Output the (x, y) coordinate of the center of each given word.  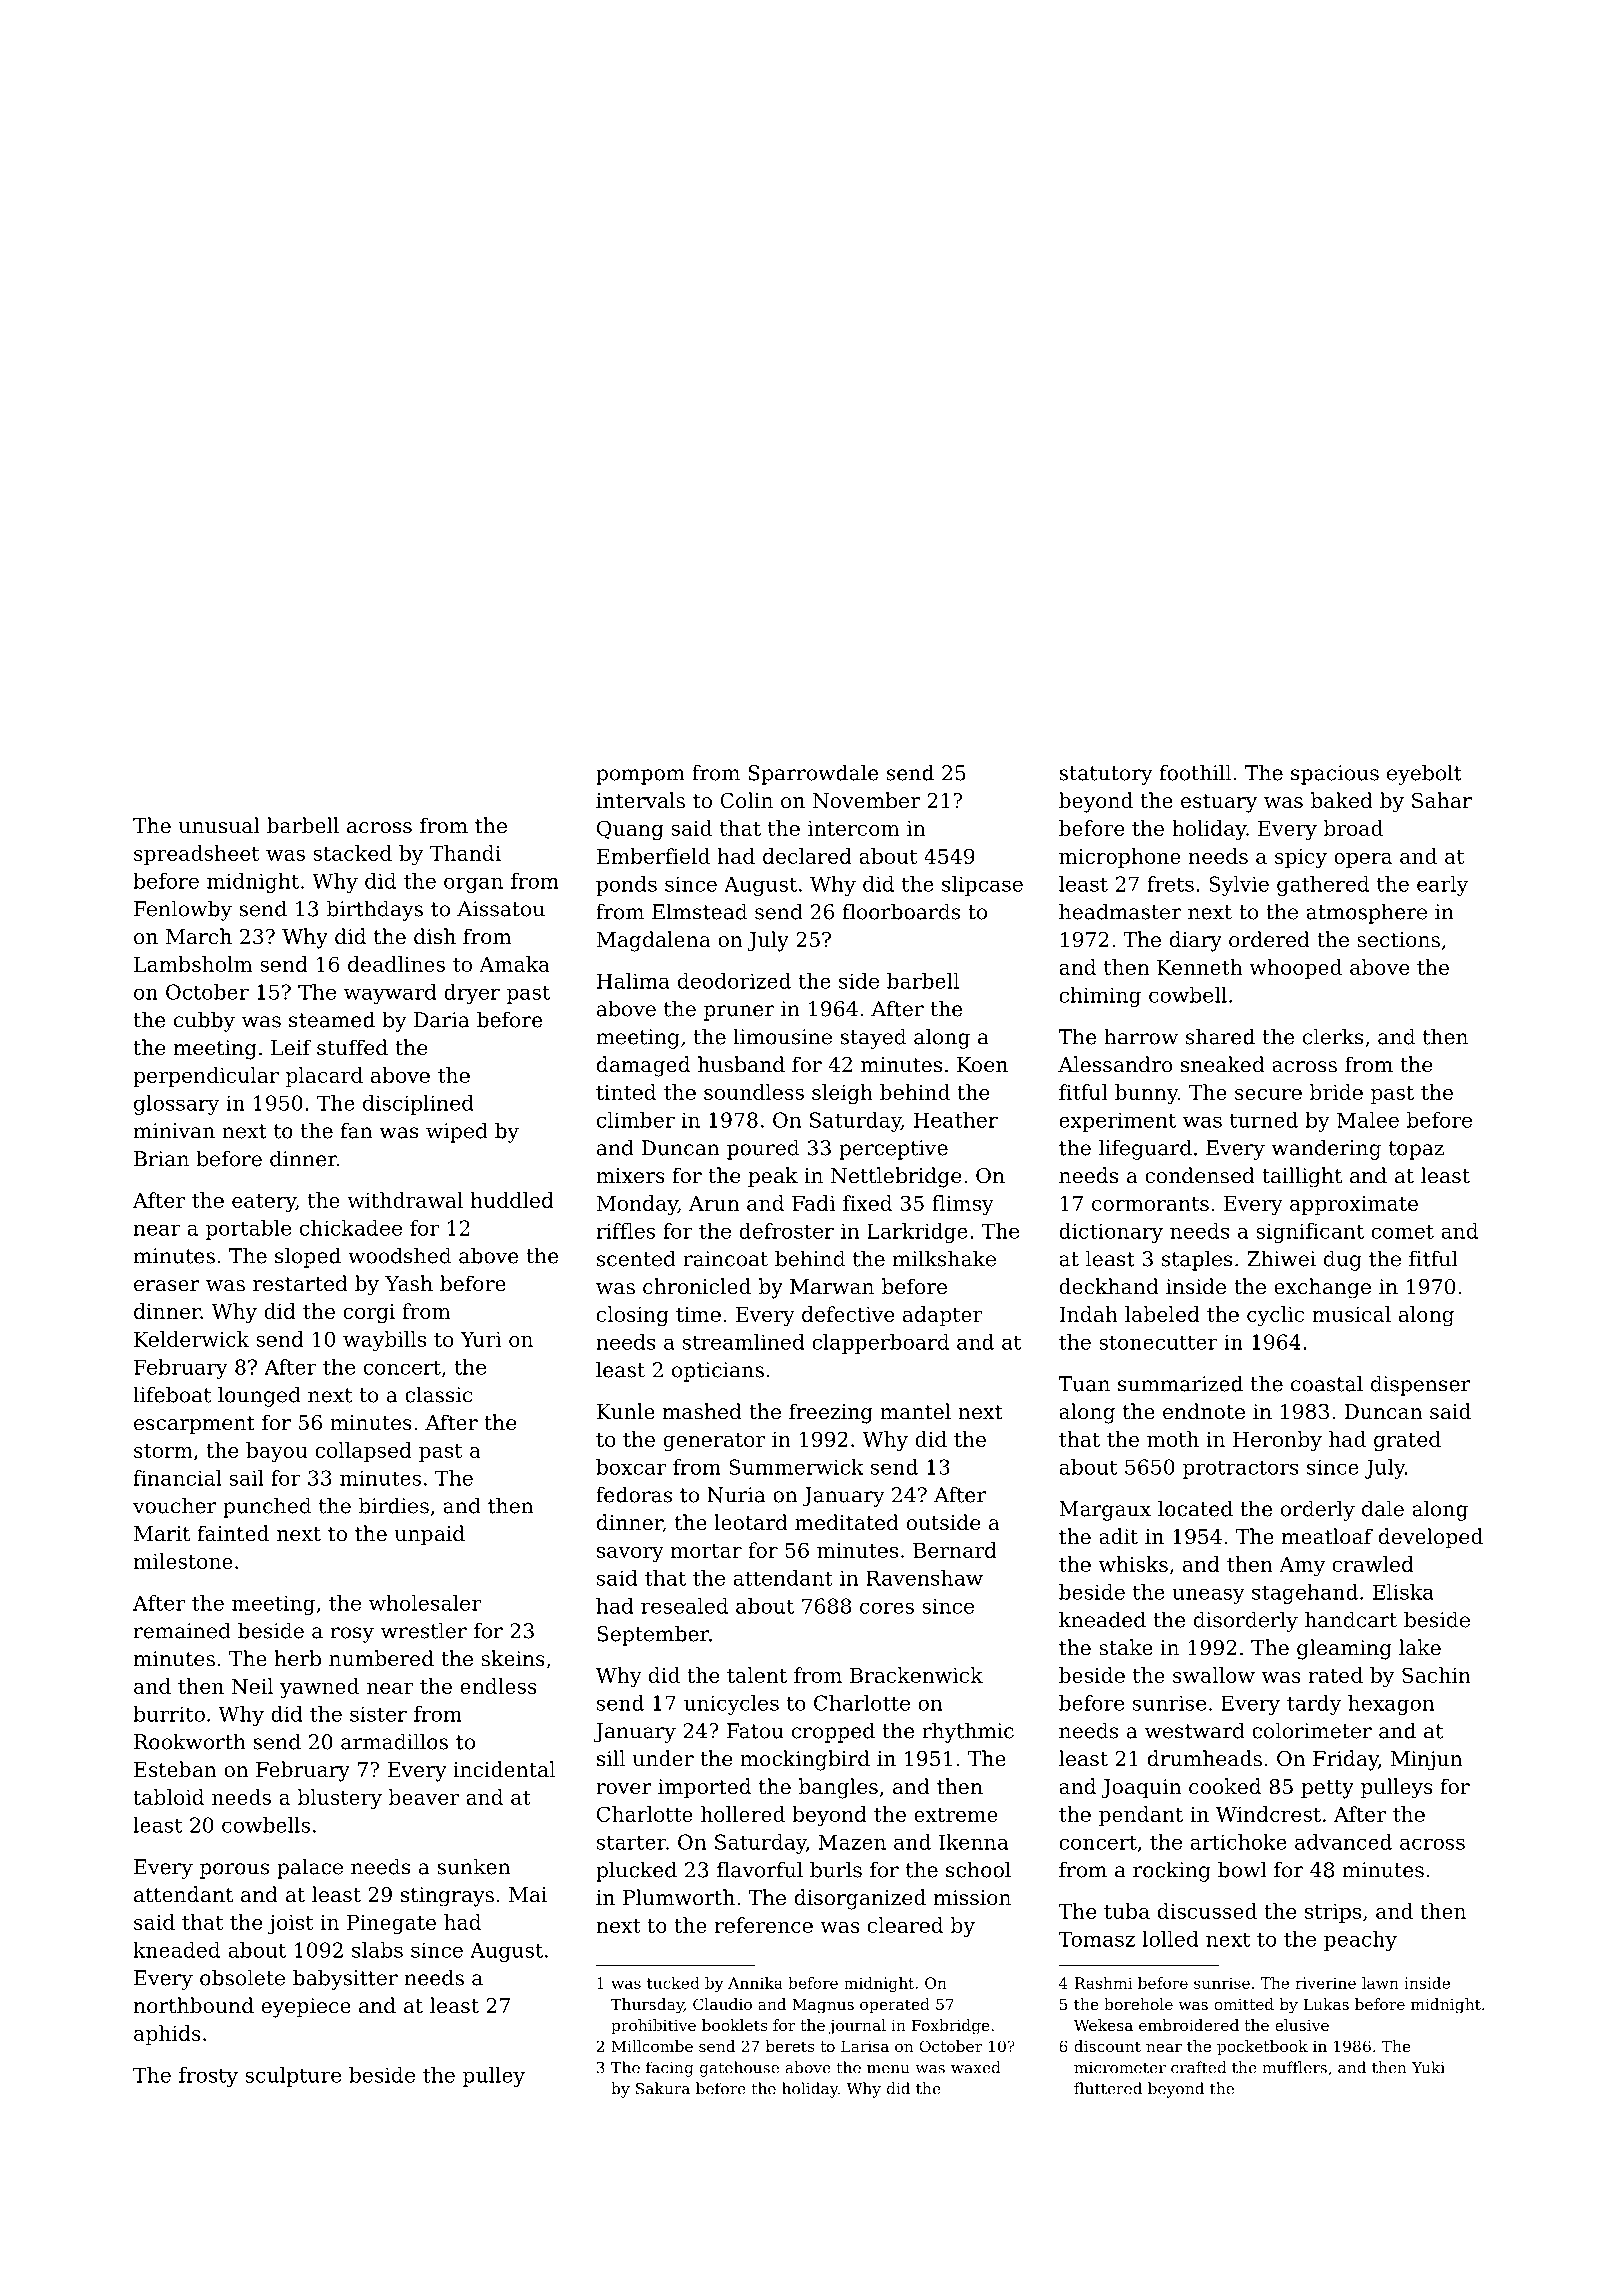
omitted (1244, 2004)
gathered (1323, 886)
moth (1173, 1439)
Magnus (823, 2006)
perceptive (893, 1150)
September (653, 1635)
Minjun (1427, 1761)
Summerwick (796, 1467)
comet (1402, 1231)
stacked (352, 853)
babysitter (345, 1979)
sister (378, 1714)
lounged (259, 1396)
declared (807, 856)
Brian (161, 1159)
